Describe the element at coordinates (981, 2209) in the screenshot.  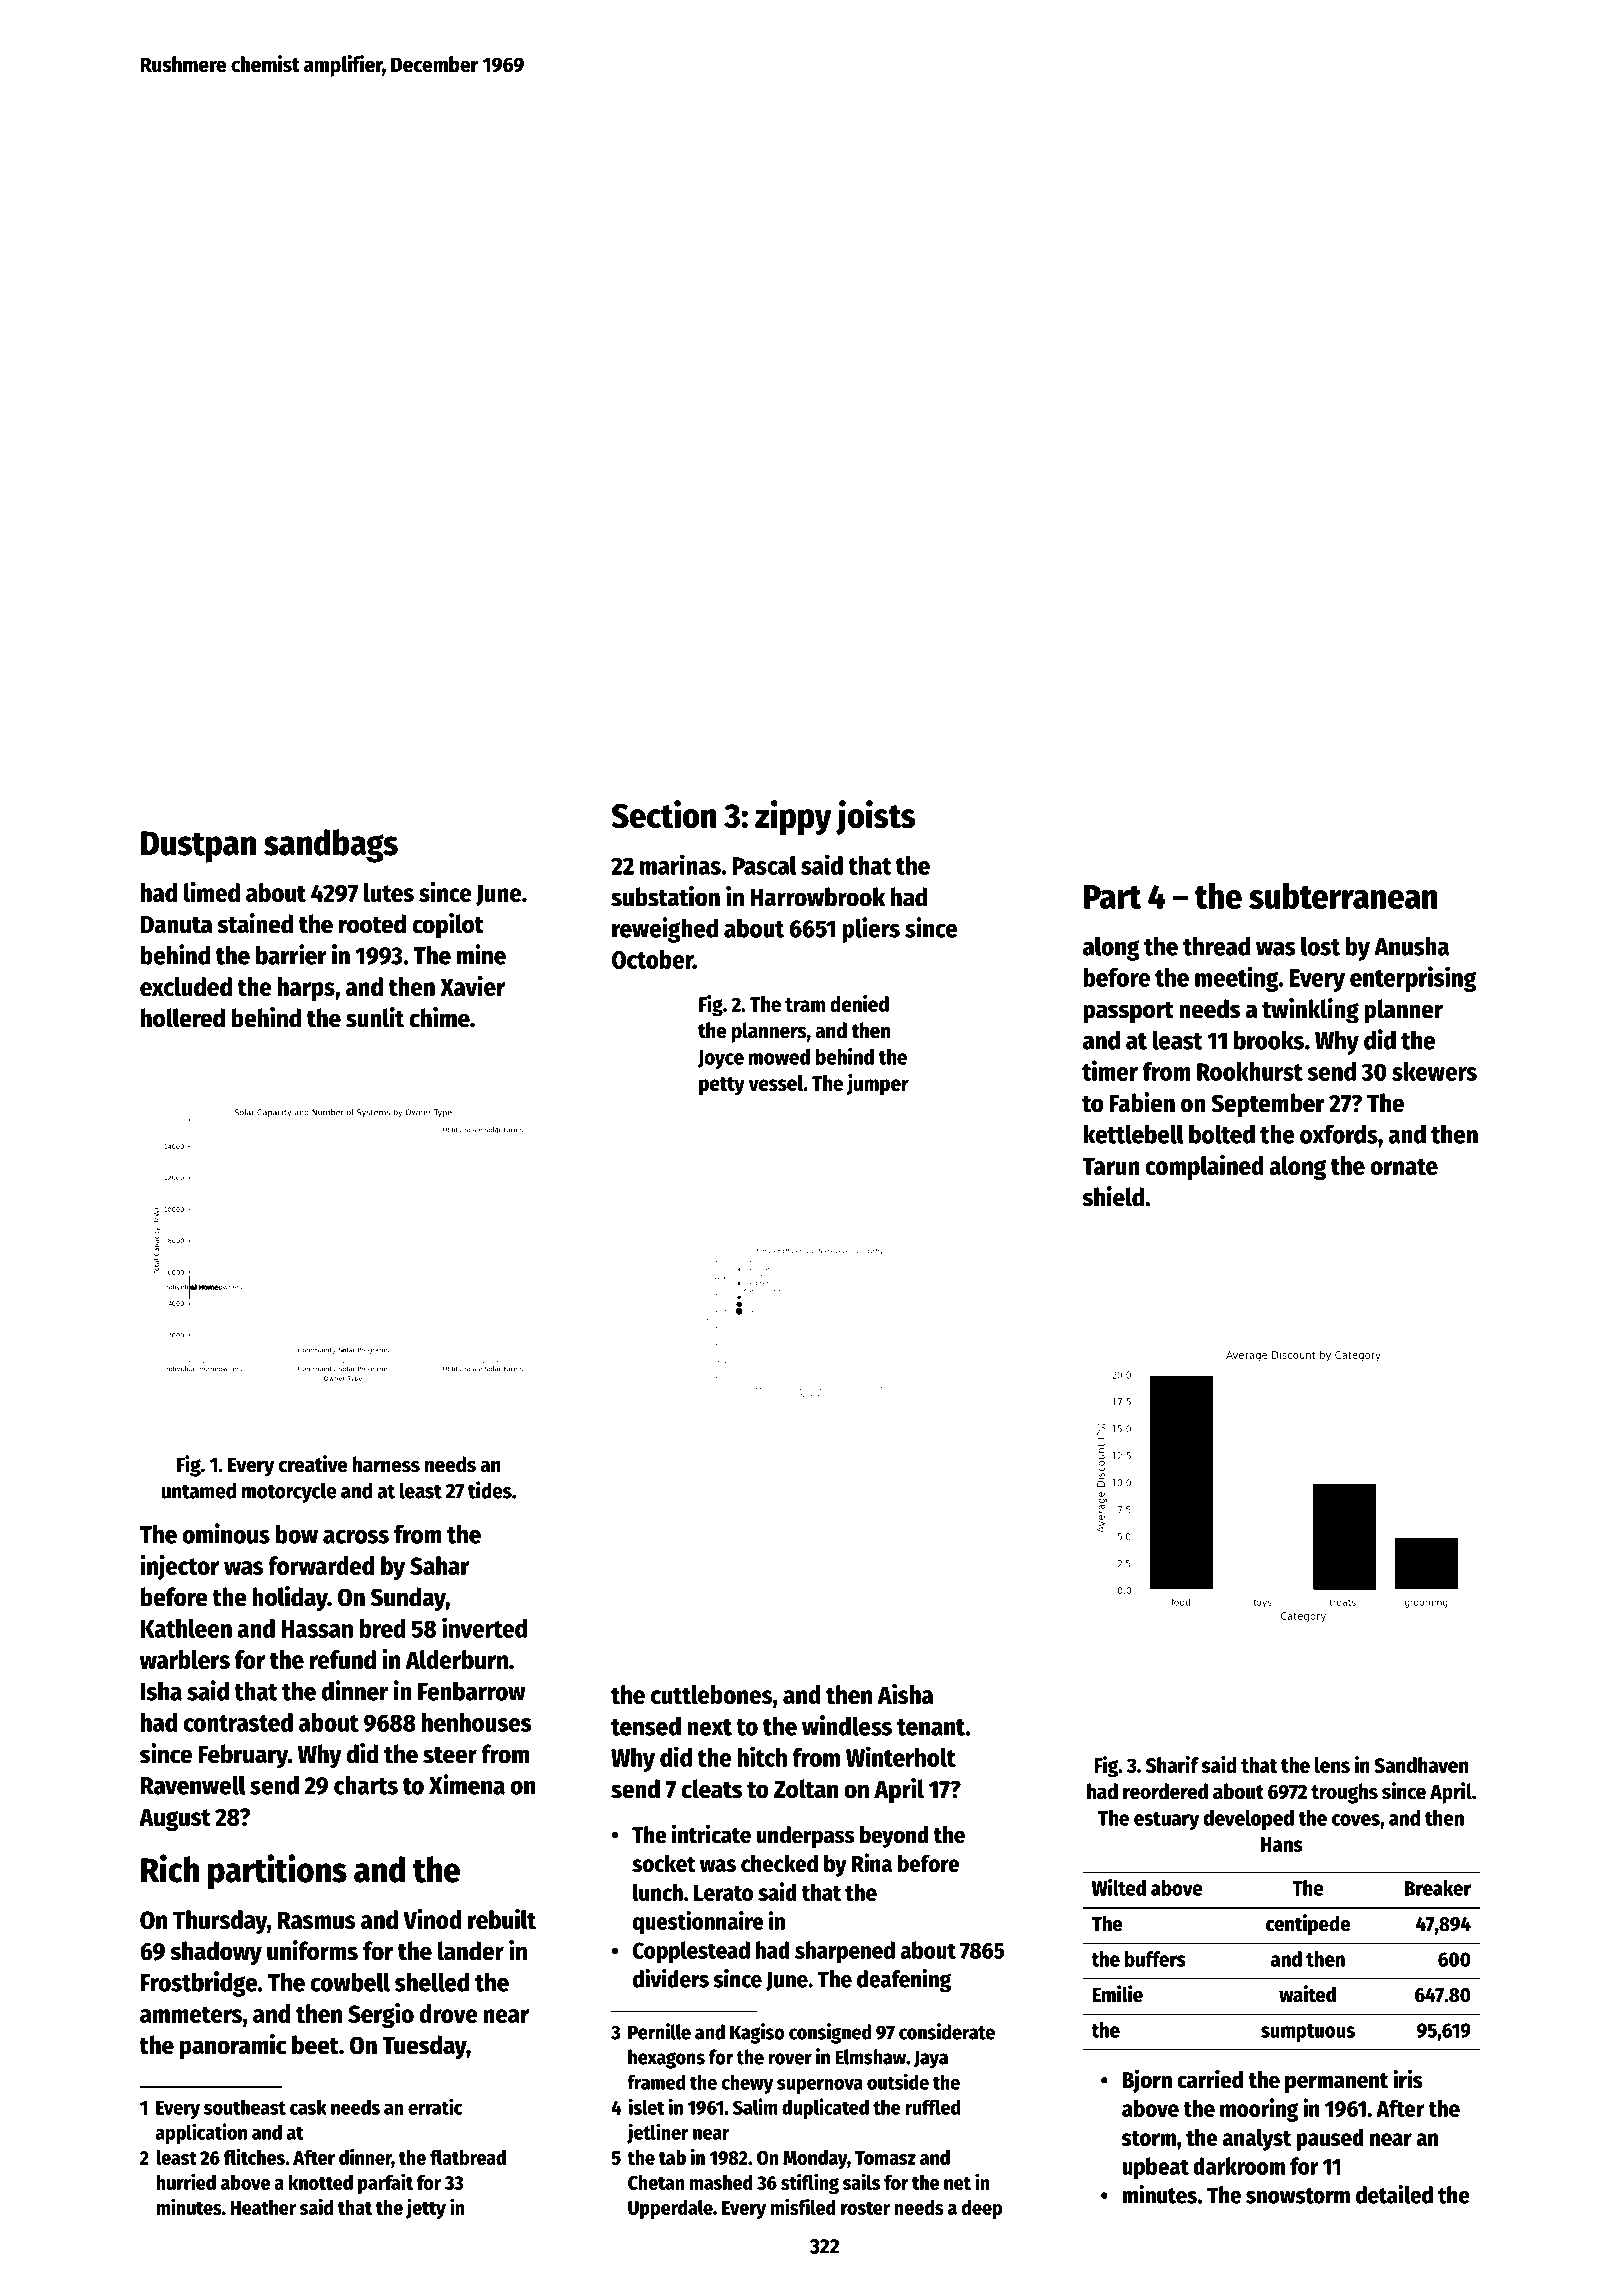
I see `deep` at that location.
